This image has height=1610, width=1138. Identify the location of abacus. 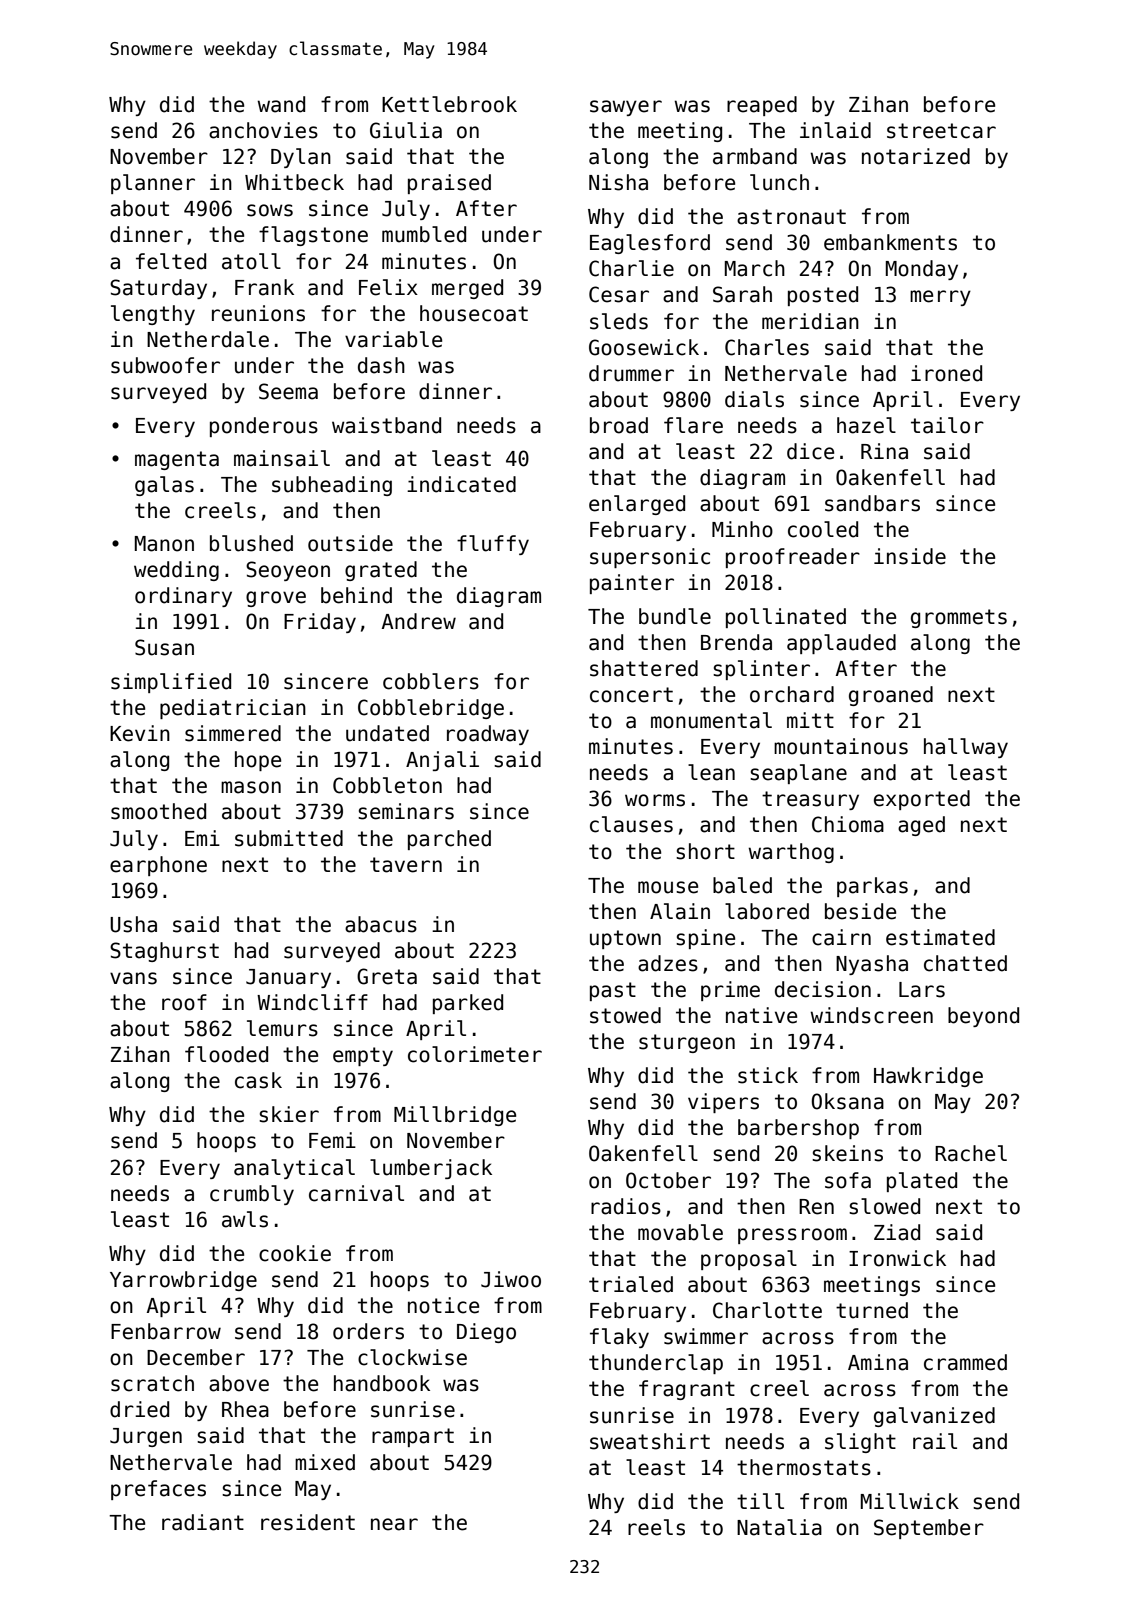
(381, 924).
